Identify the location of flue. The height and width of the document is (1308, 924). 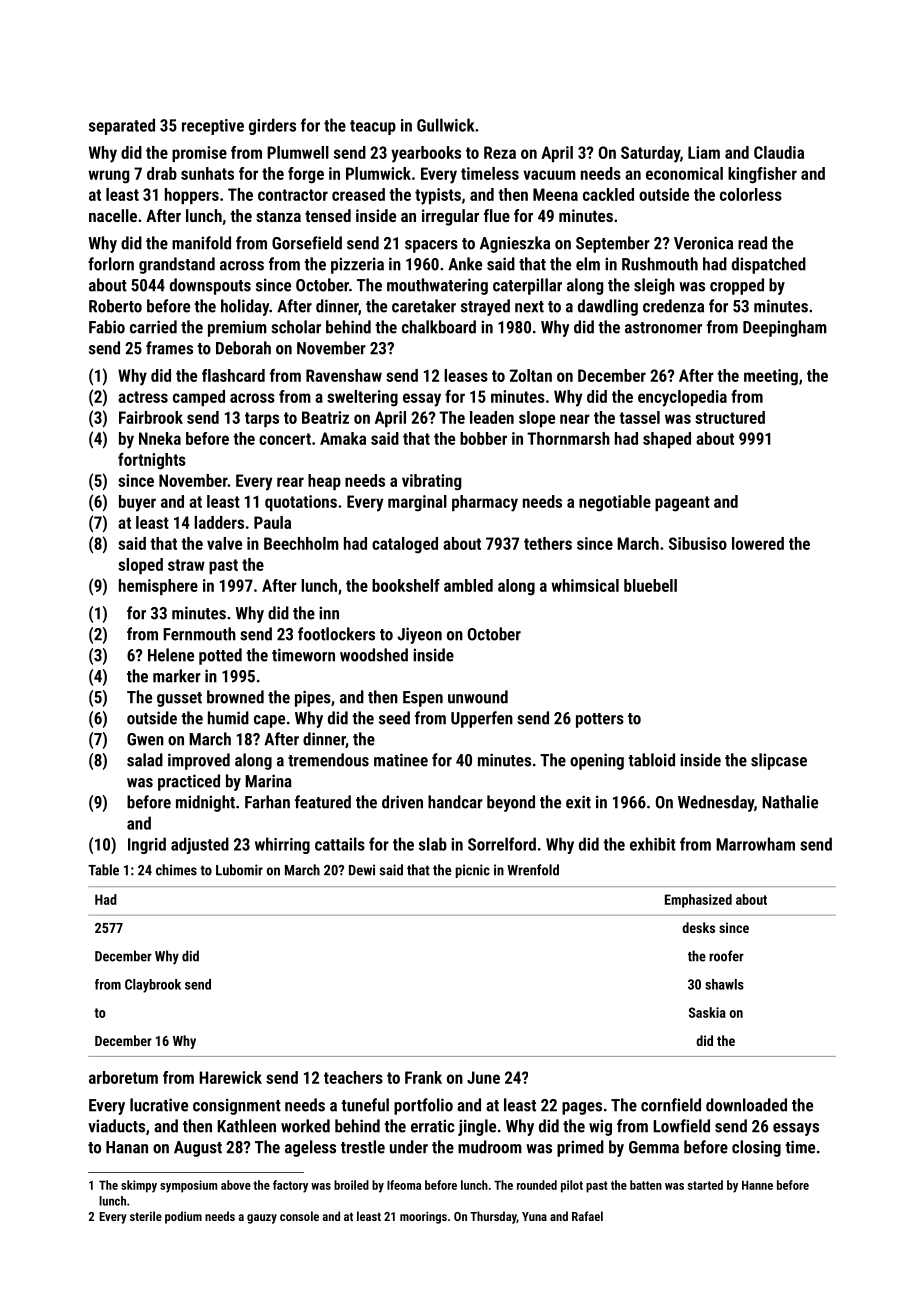
(497, 215).
